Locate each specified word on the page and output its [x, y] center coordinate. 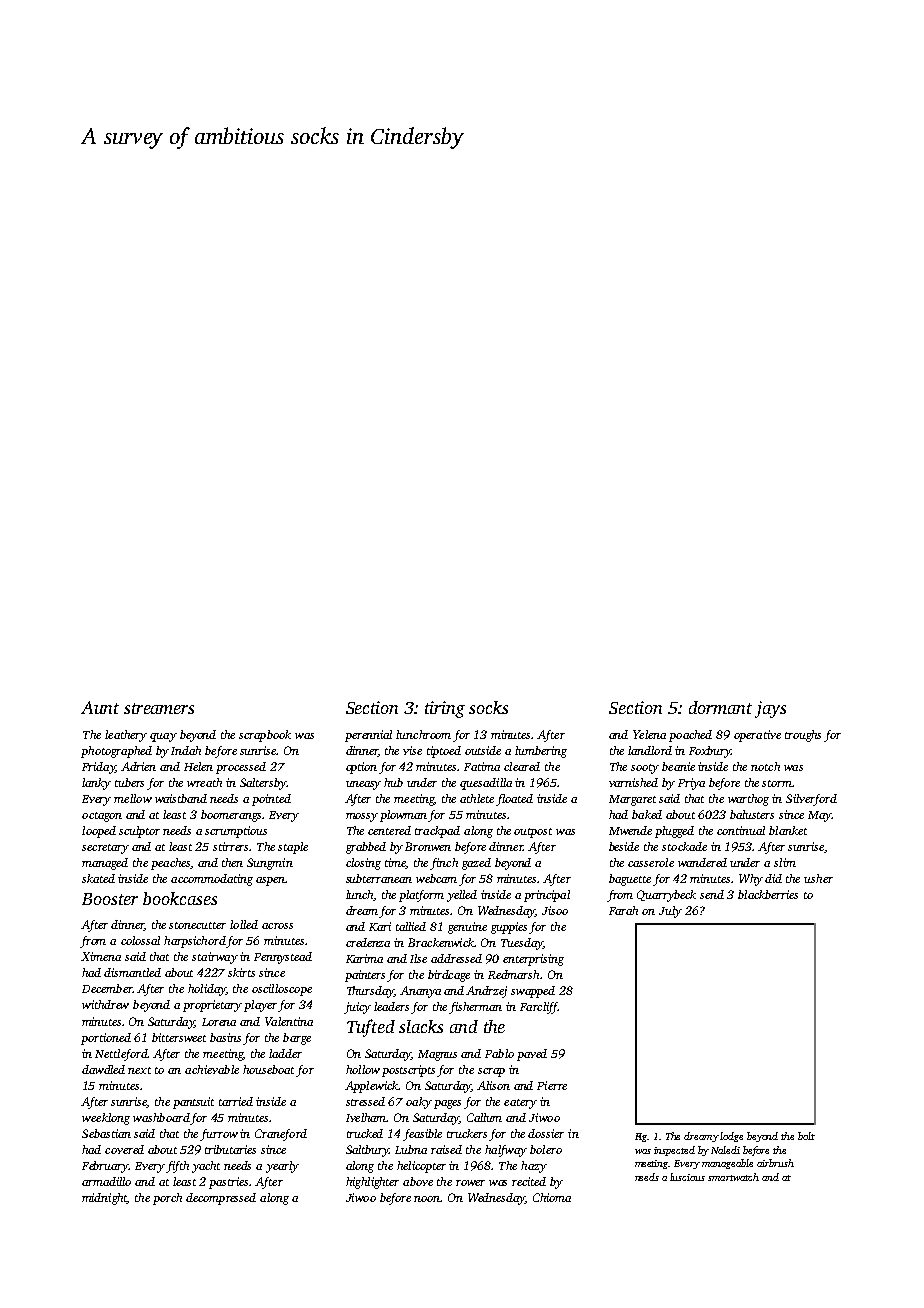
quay [163, 737]
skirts [241, 972]
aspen [270, 881]
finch [444, 864]
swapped [533, 992]
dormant [720, 707]
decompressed [221, 1199]
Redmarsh [513, 974]
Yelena [649, 734]
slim [785, 862]
